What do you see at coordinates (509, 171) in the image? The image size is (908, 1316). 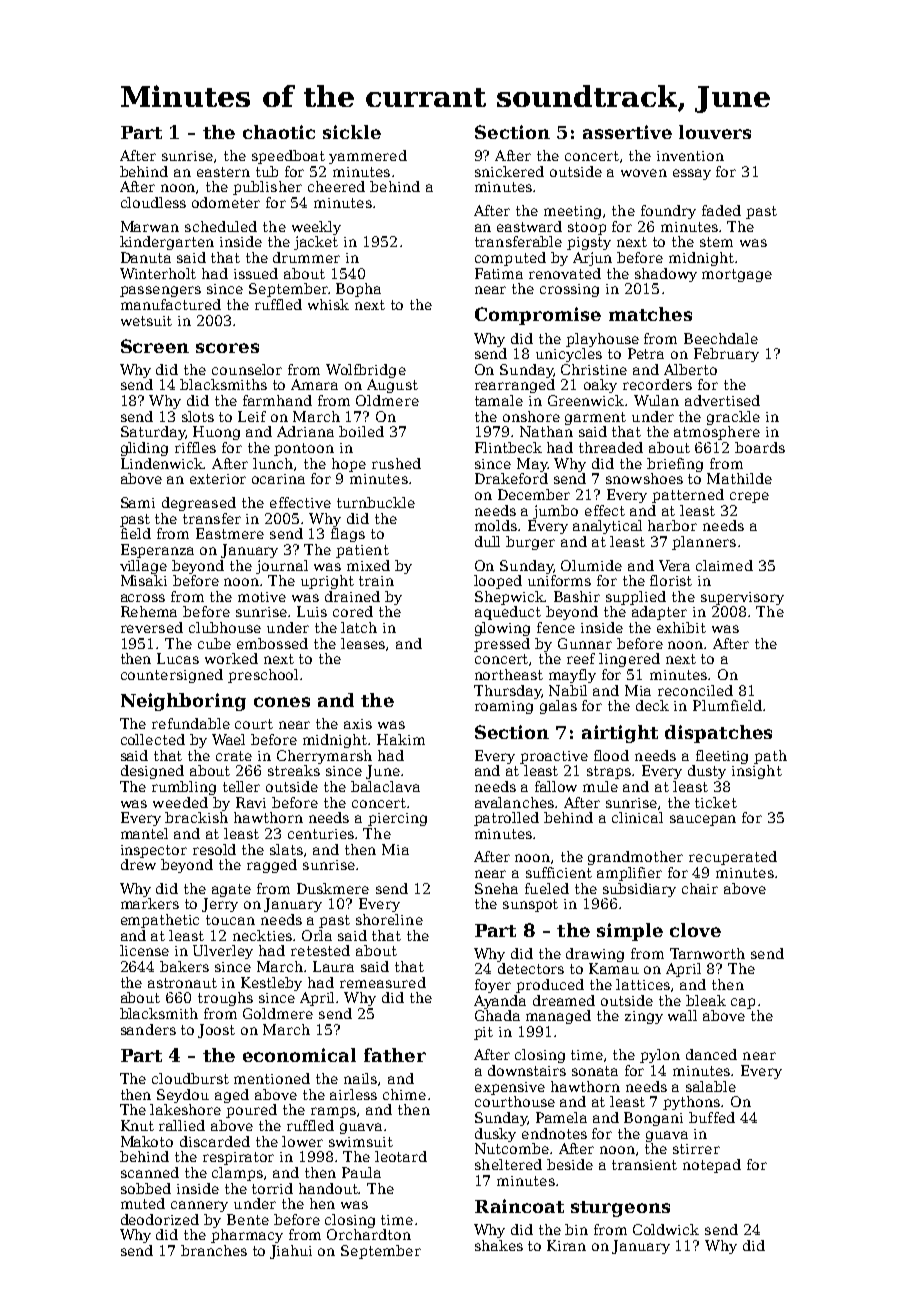 I see `snickered` at bounding box center [509, 171].
